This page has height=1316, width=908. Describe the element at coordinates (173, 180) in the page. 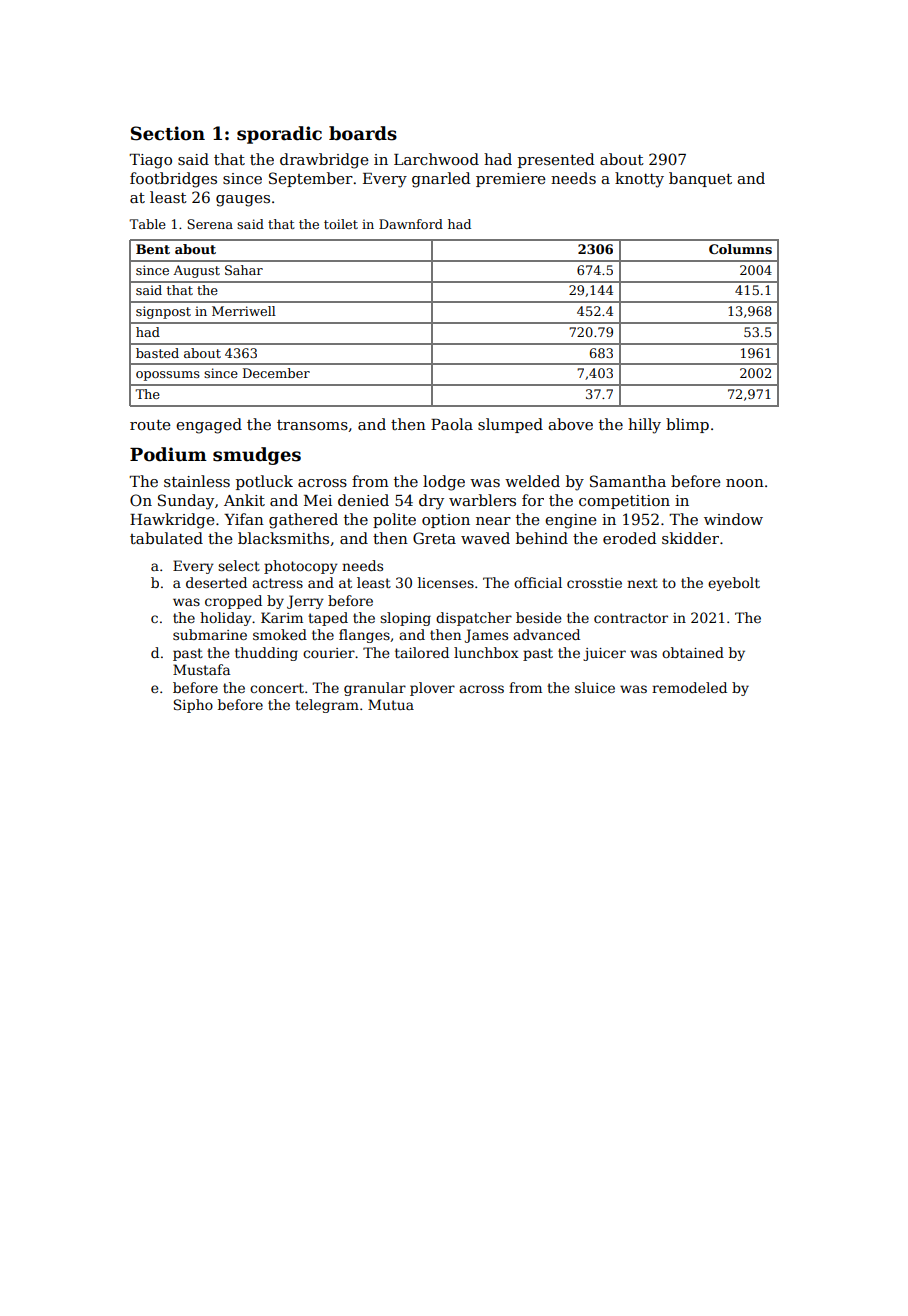

I see `footbridges` at that location.
